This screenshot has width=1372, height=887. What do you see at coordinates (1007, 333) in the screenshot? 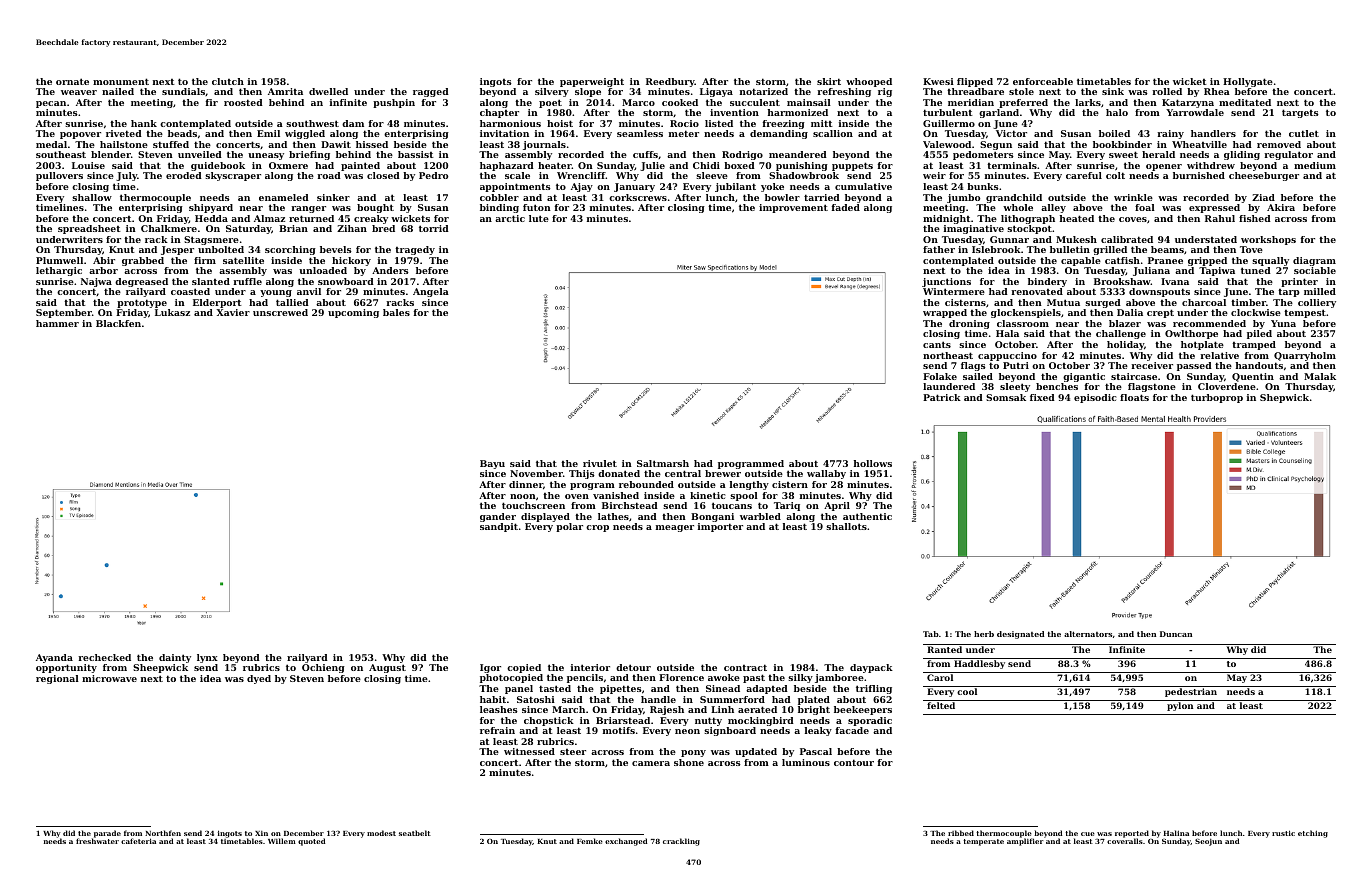
I see `Hala` at bounding box center [1007, 333].
